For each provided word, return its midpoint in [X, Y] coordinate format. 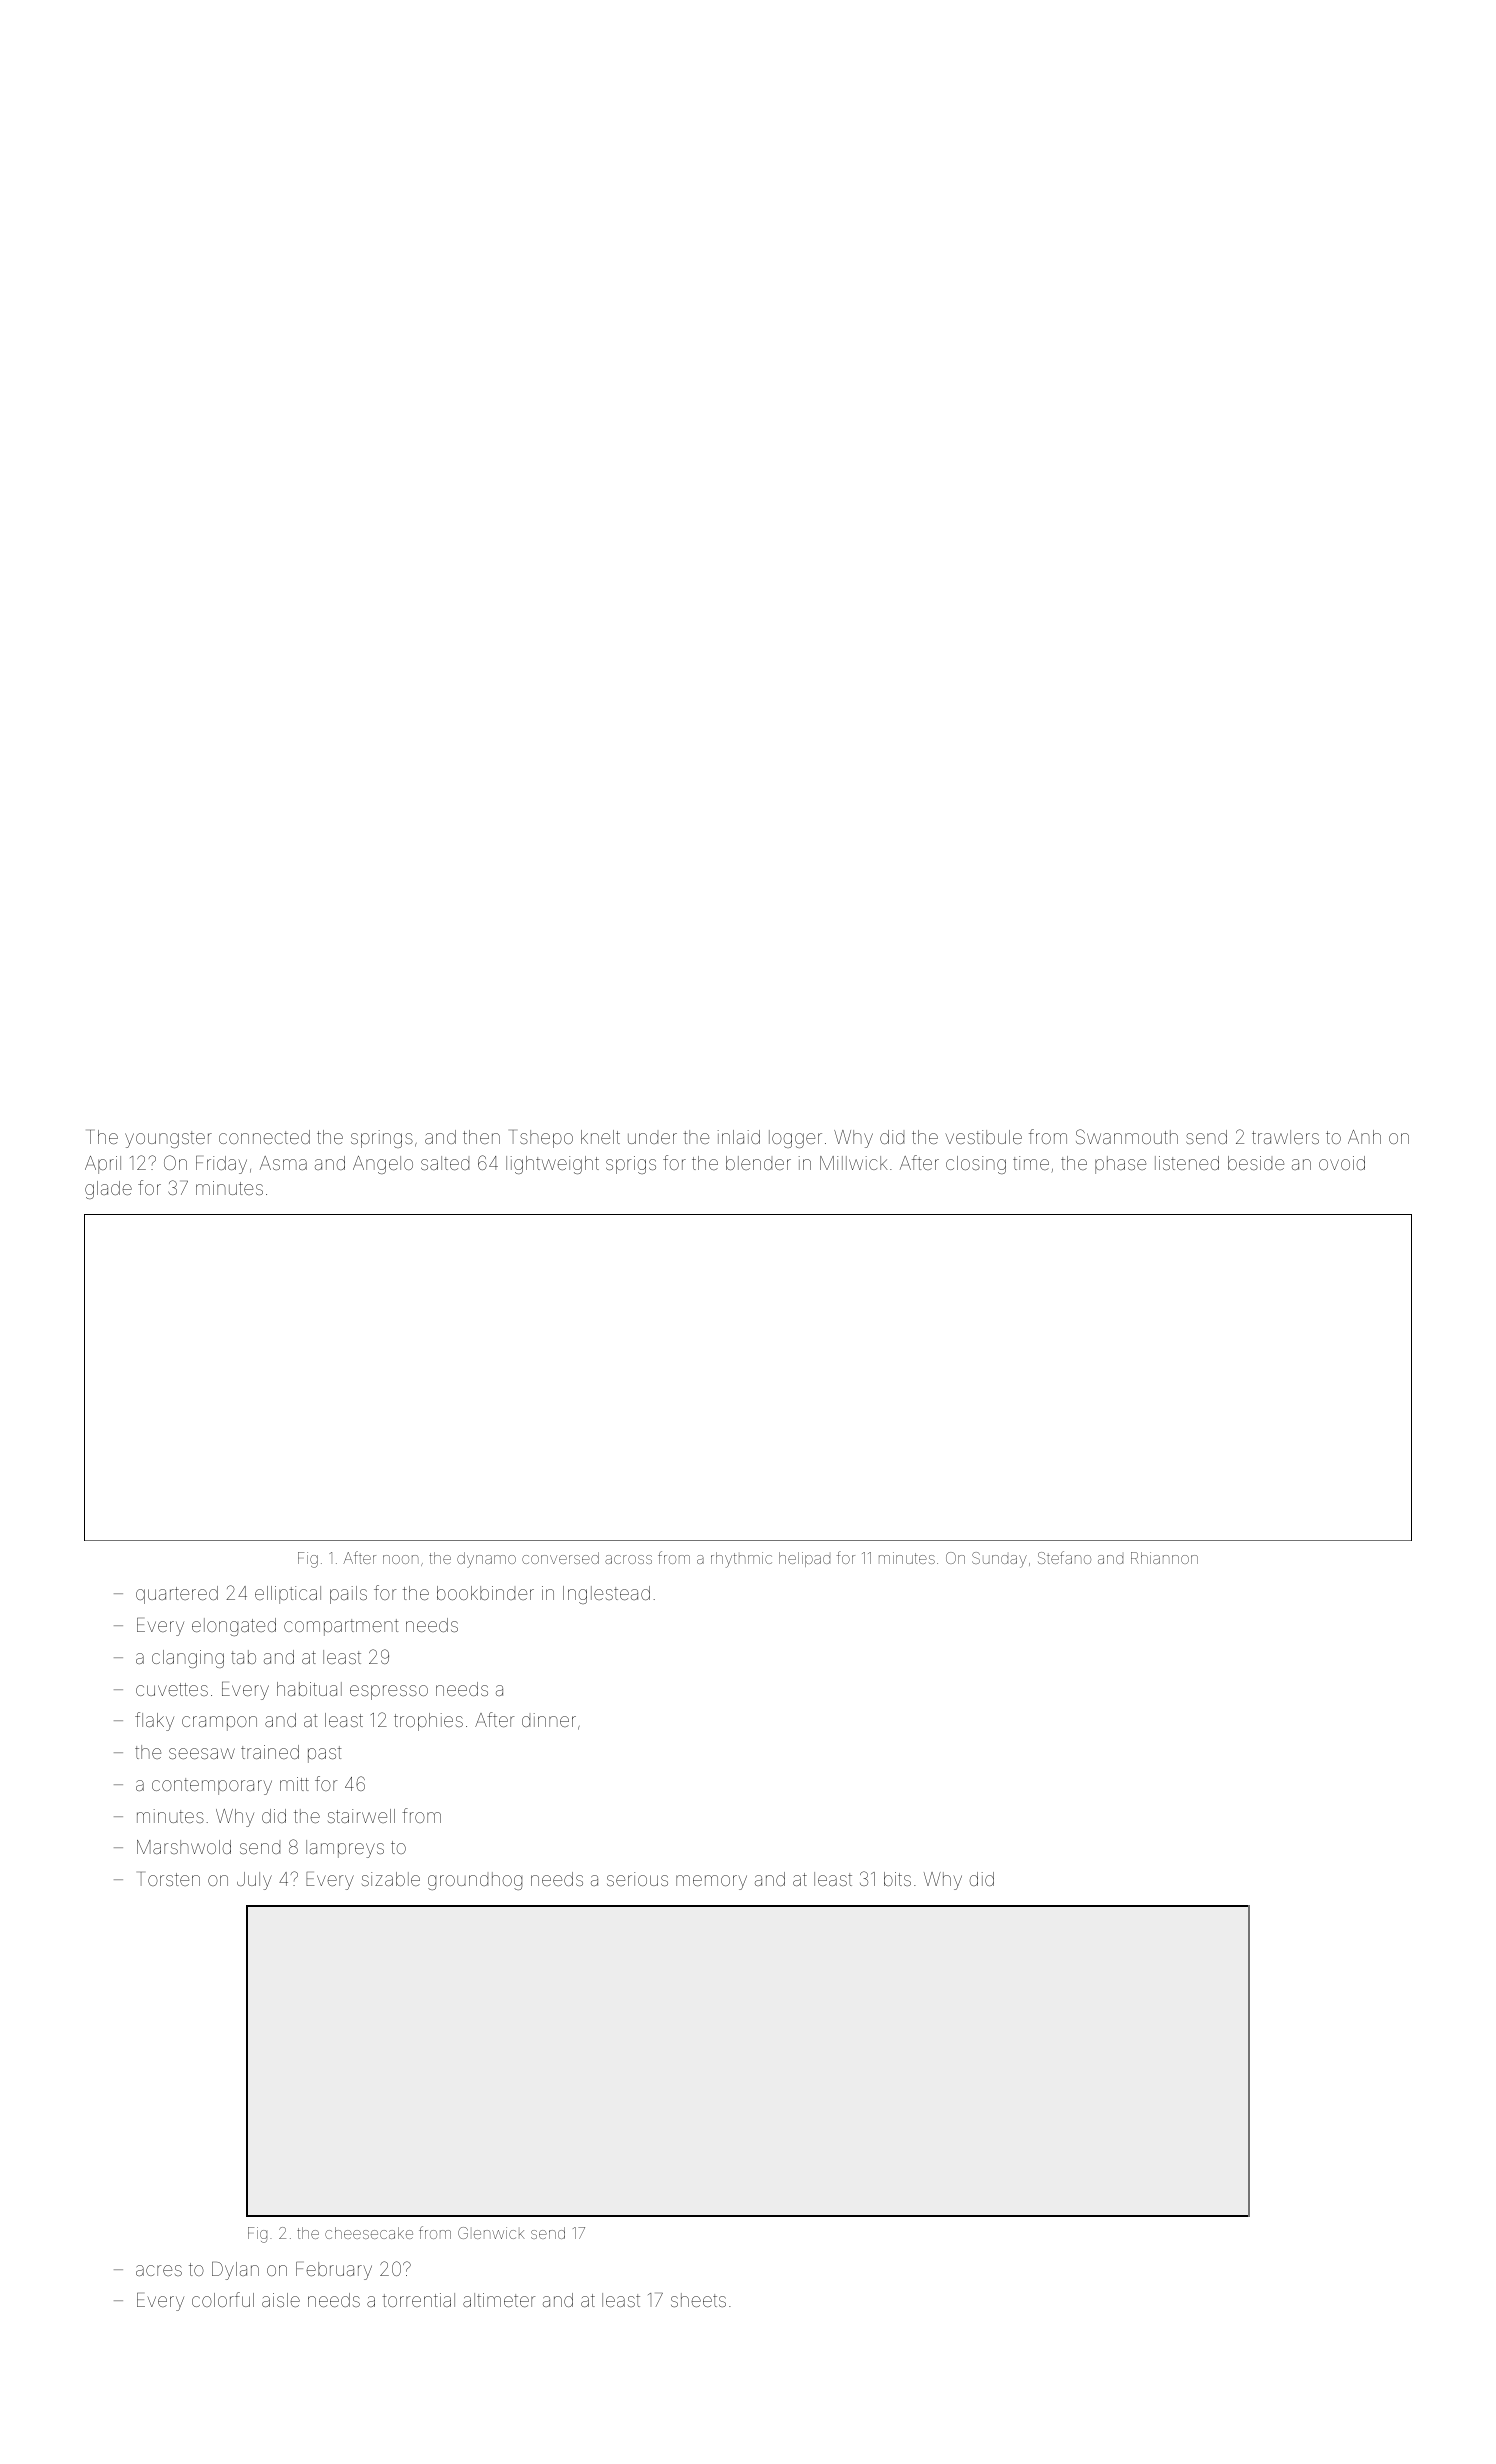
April [103, 1165]
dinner [549, 1720]
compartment [341, 1627]
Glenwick [491, 2233]
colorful [223, 2299]
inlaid [739, 1137]
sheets [698, 2300]
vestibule [983, 1137]
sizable [391, 1879]
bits [897, 1879]
